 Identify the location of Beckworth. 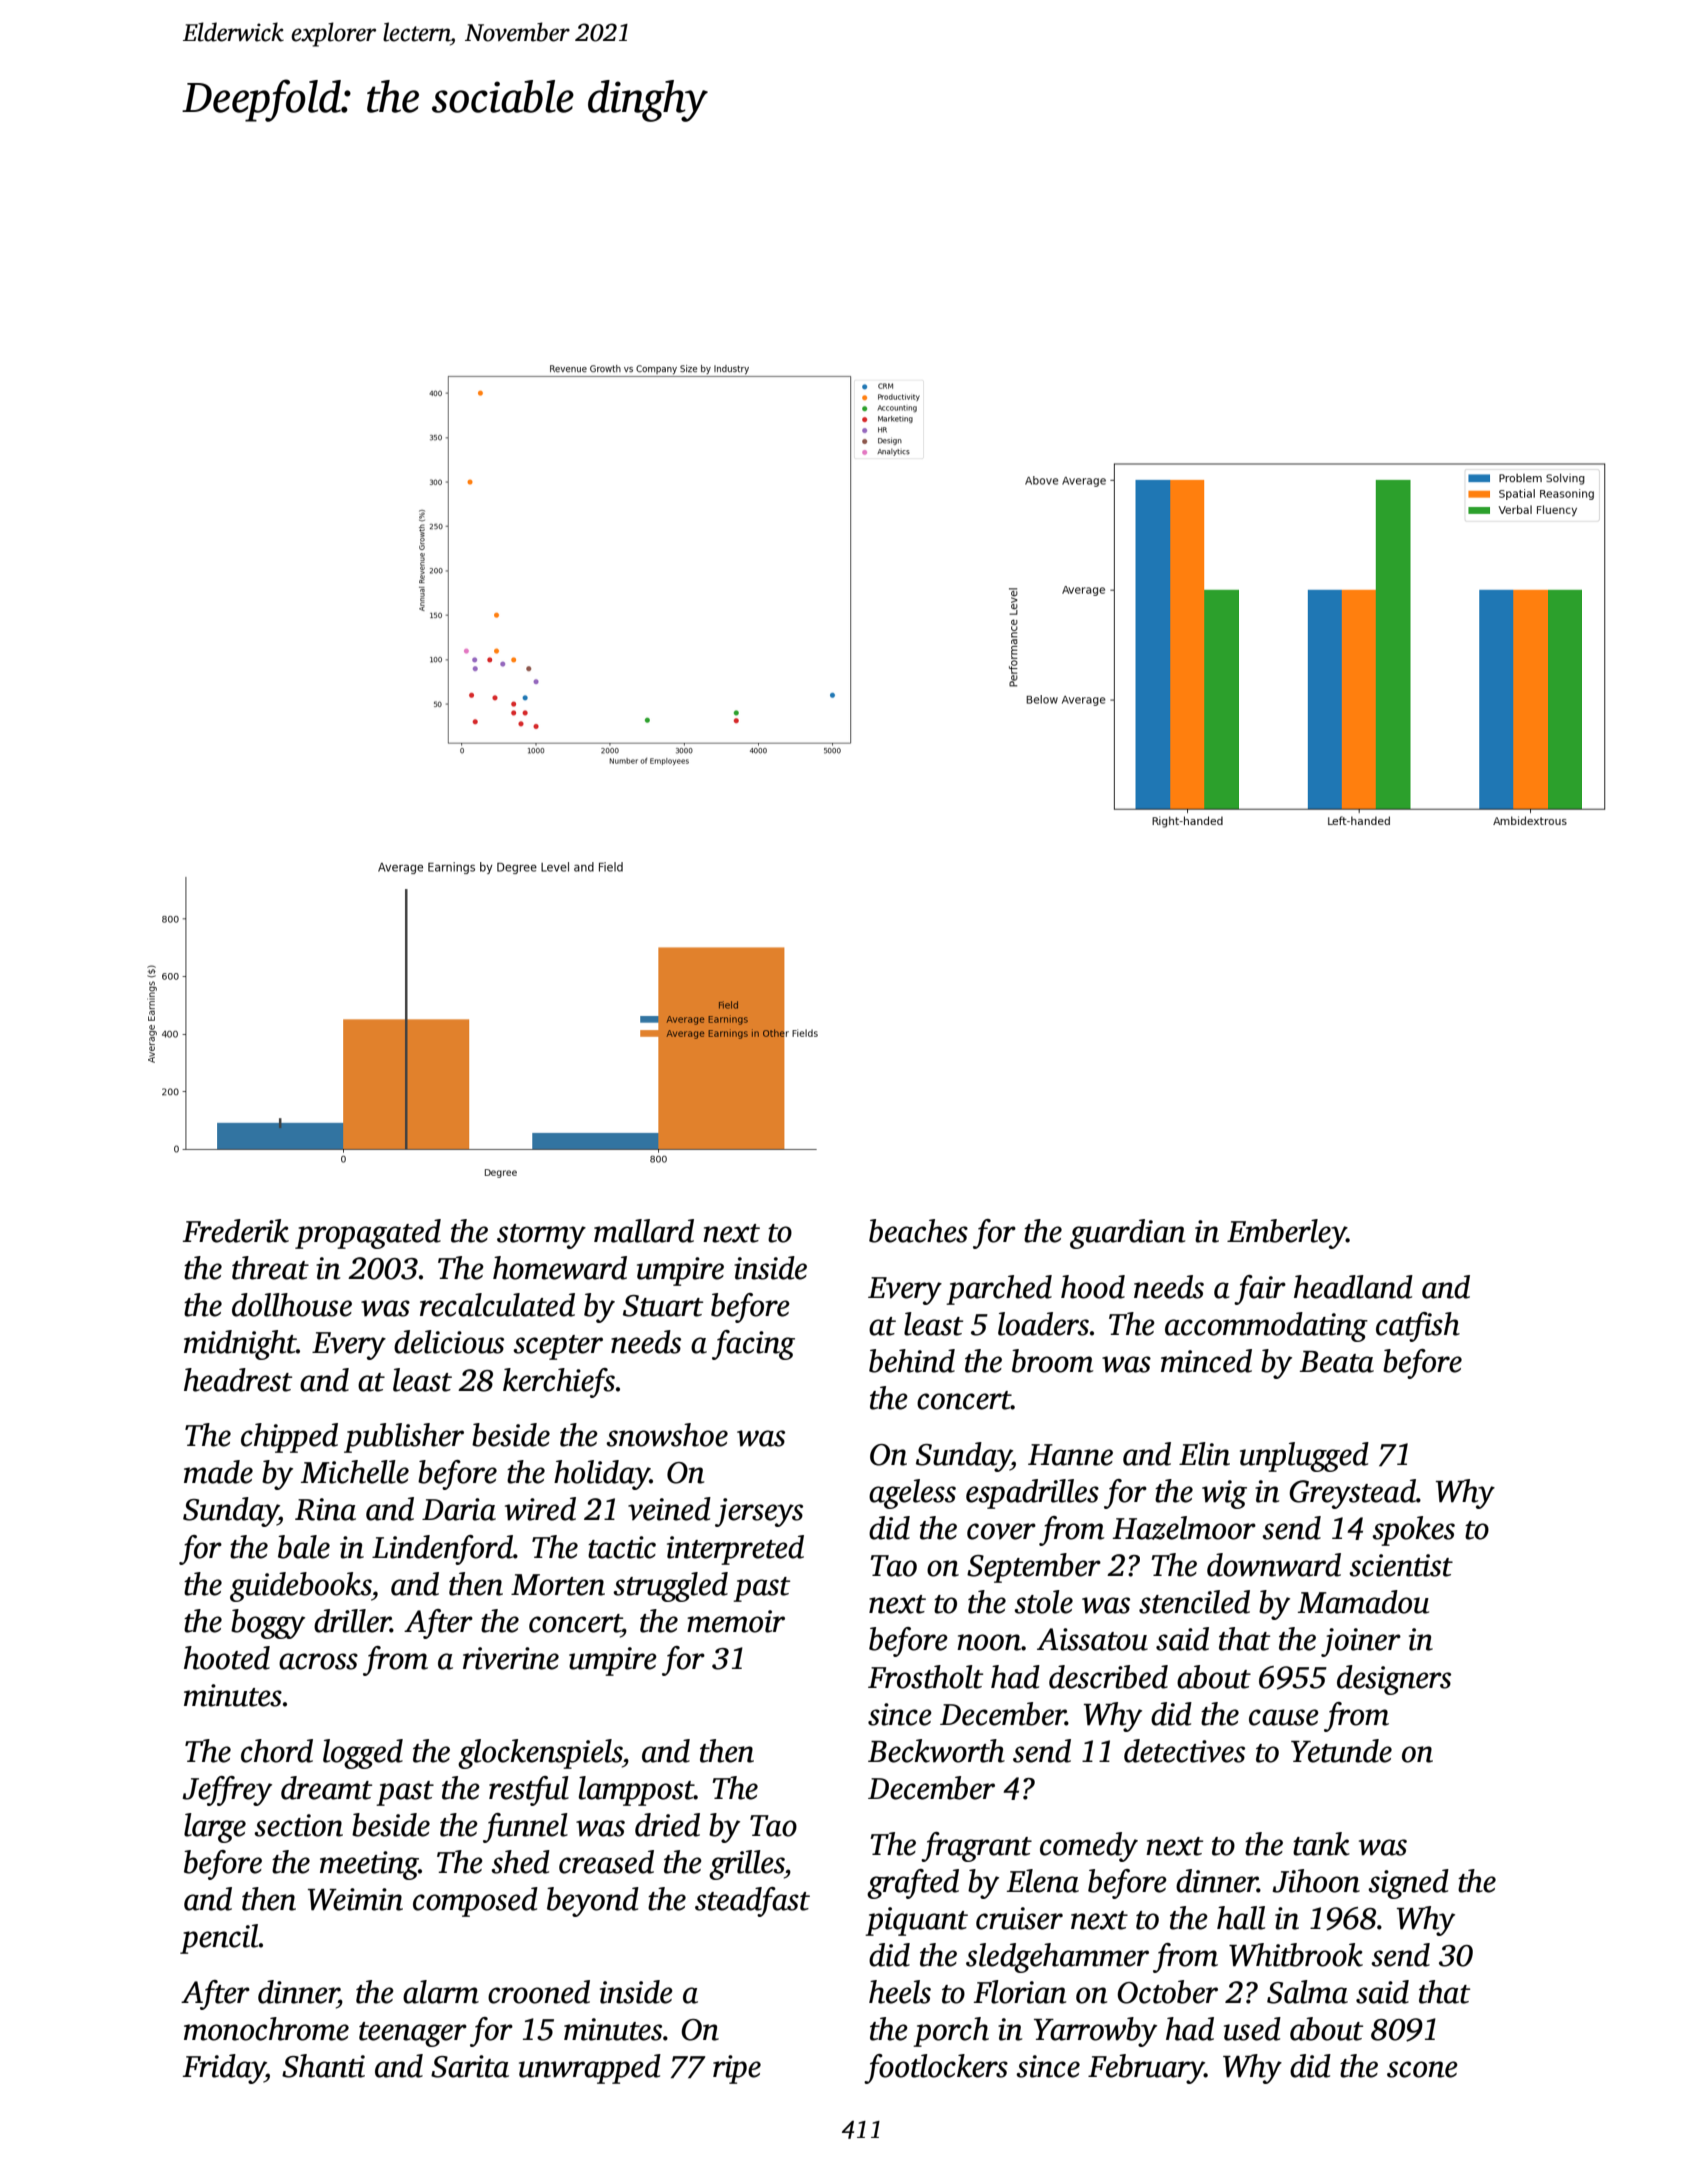
(936, 1751).
